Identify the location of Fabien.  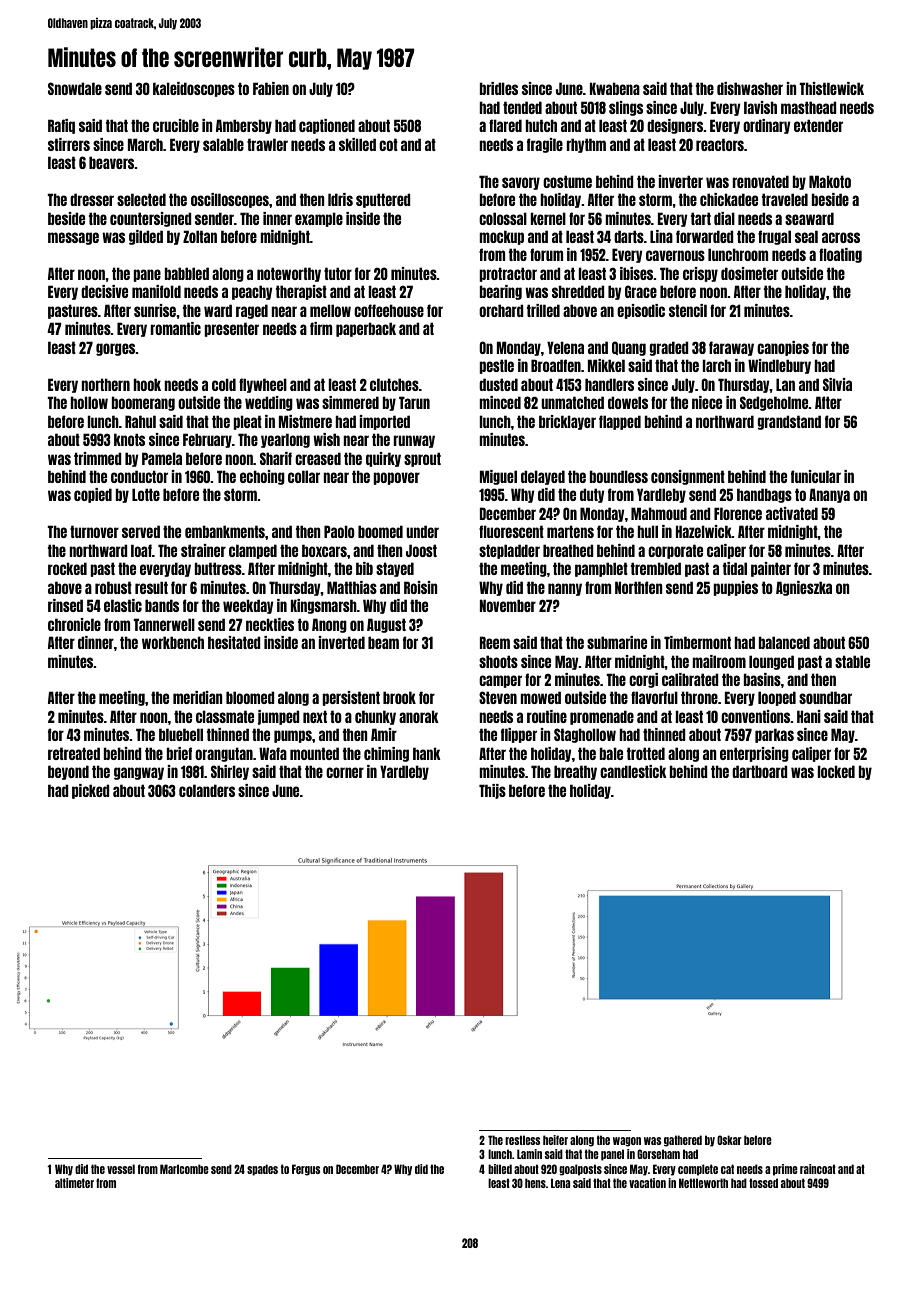
(271, 88).
